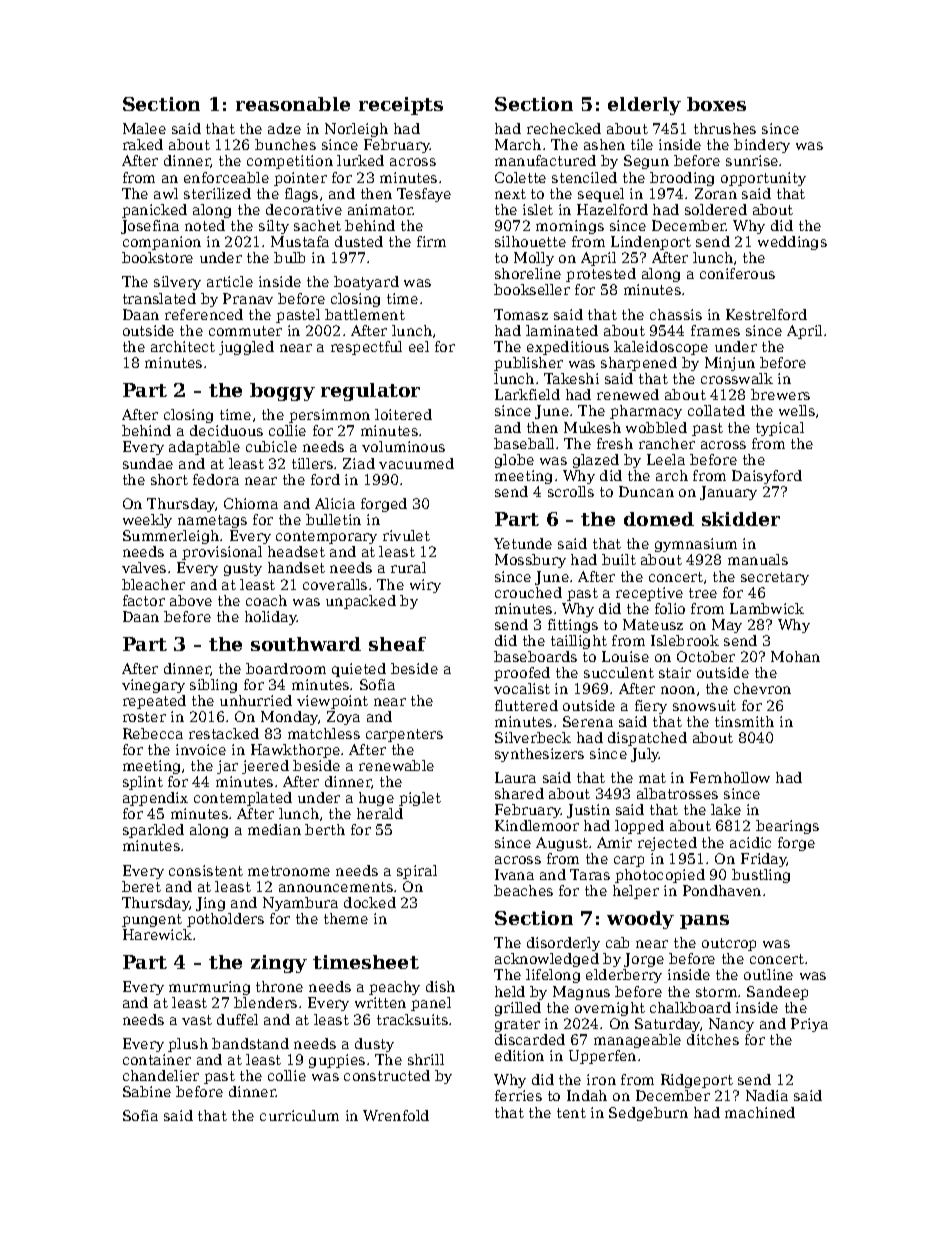  I want to click on splint, so click(143, 783).
